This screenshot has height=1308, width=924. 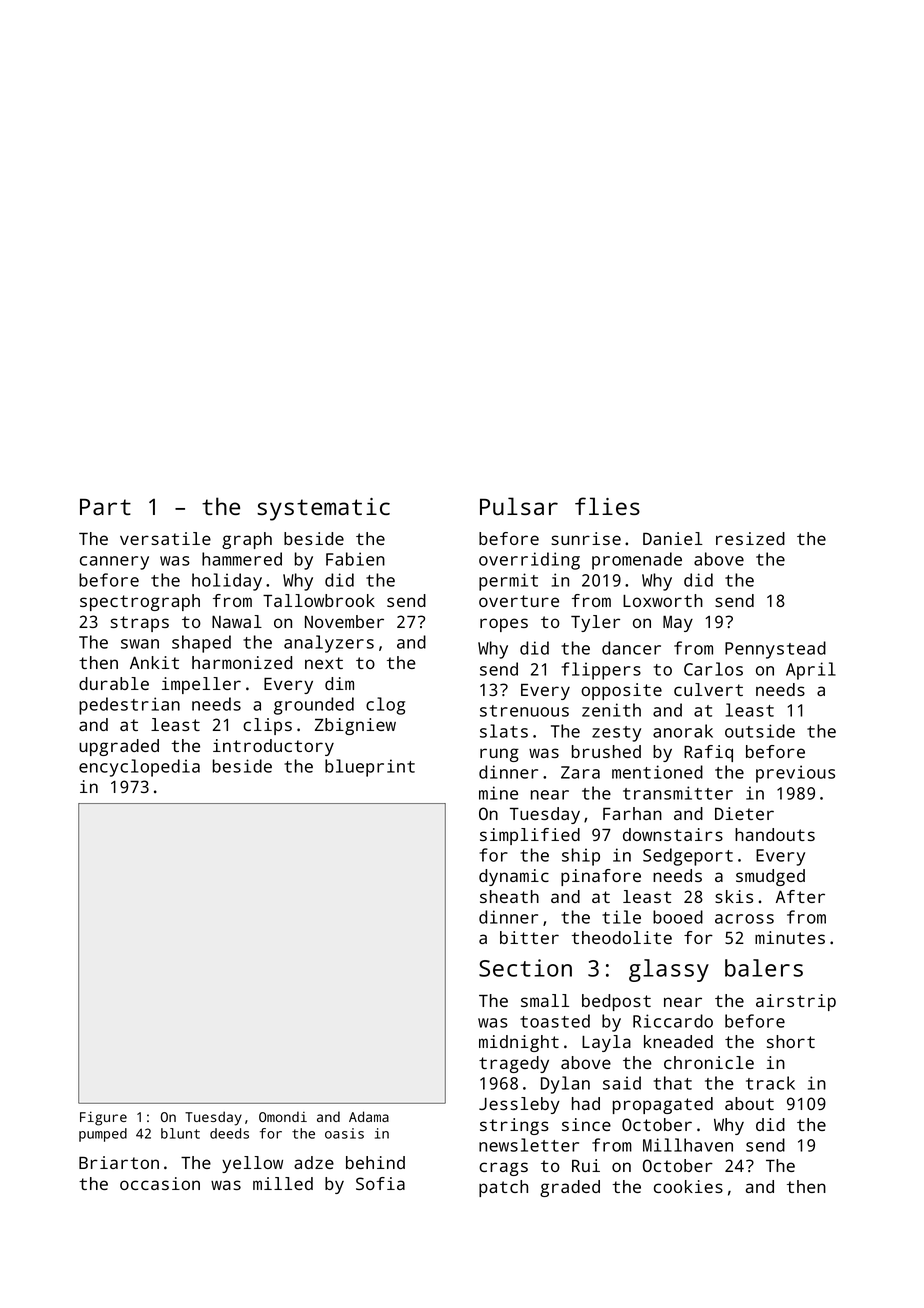 I want to click on April, so click(x=811, y=671).
